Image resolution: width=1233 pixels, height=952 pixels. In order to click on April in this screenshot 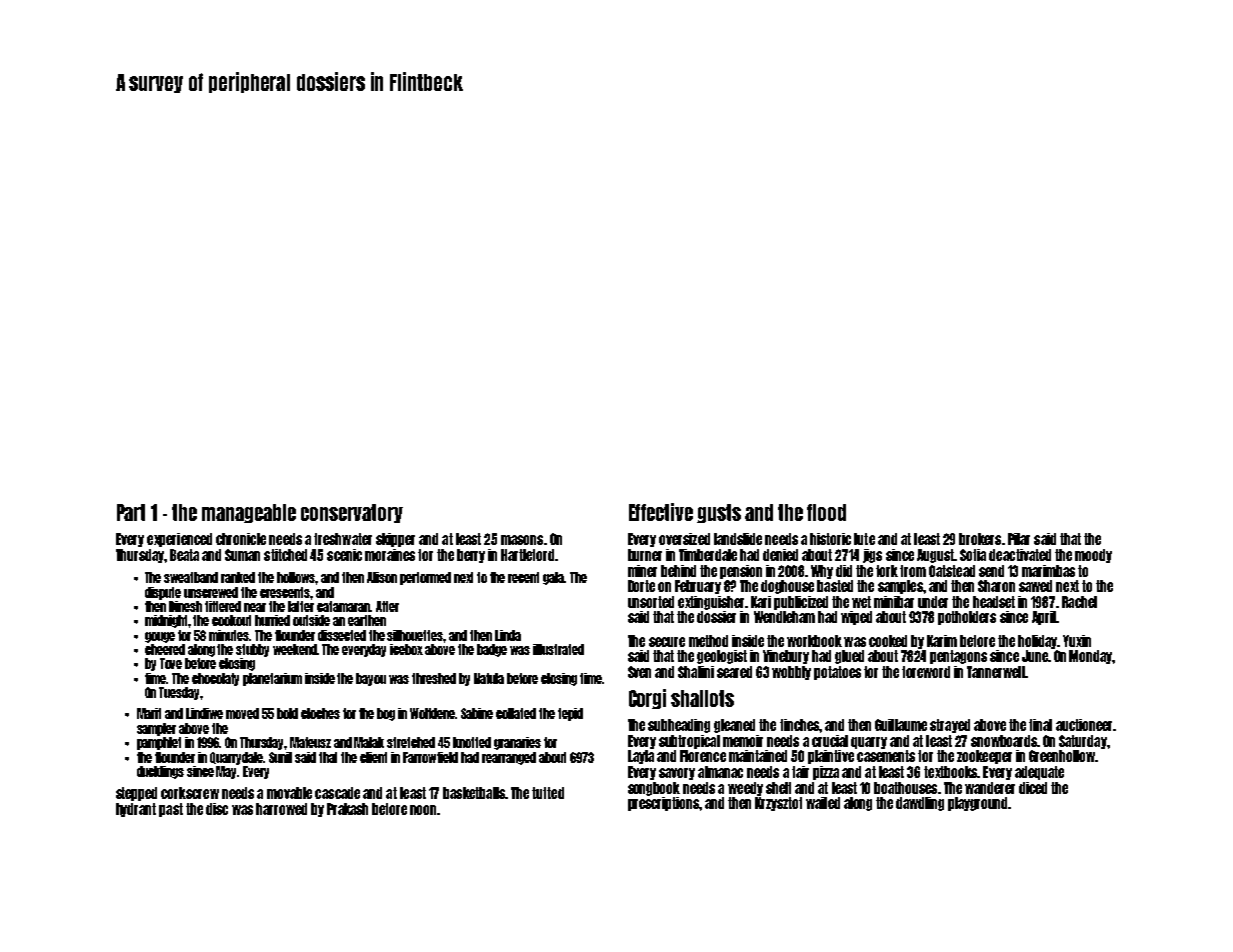, I will do `click(1044, 618)`.
